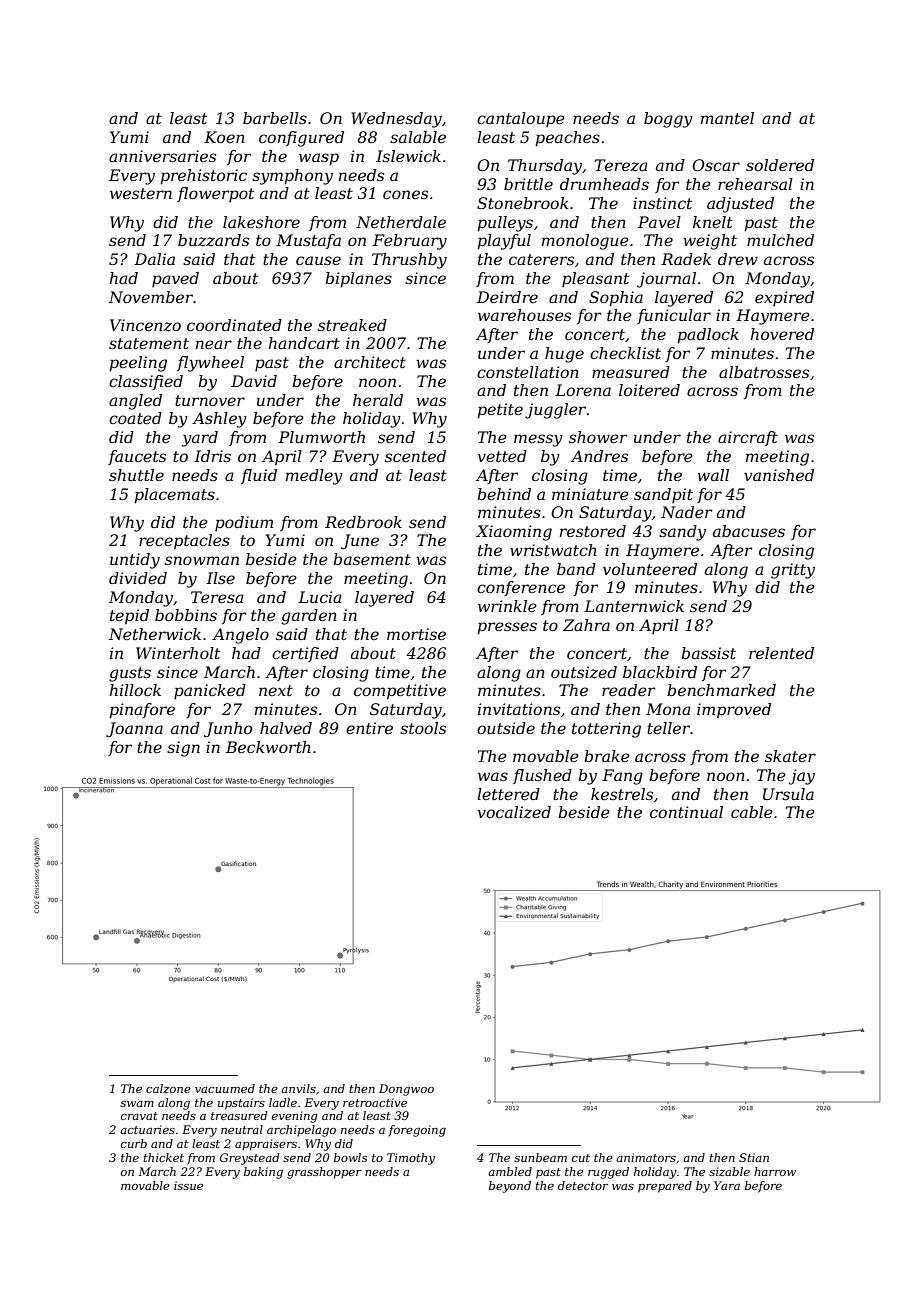  I want to click on anniversaries, so click(162, 156).
